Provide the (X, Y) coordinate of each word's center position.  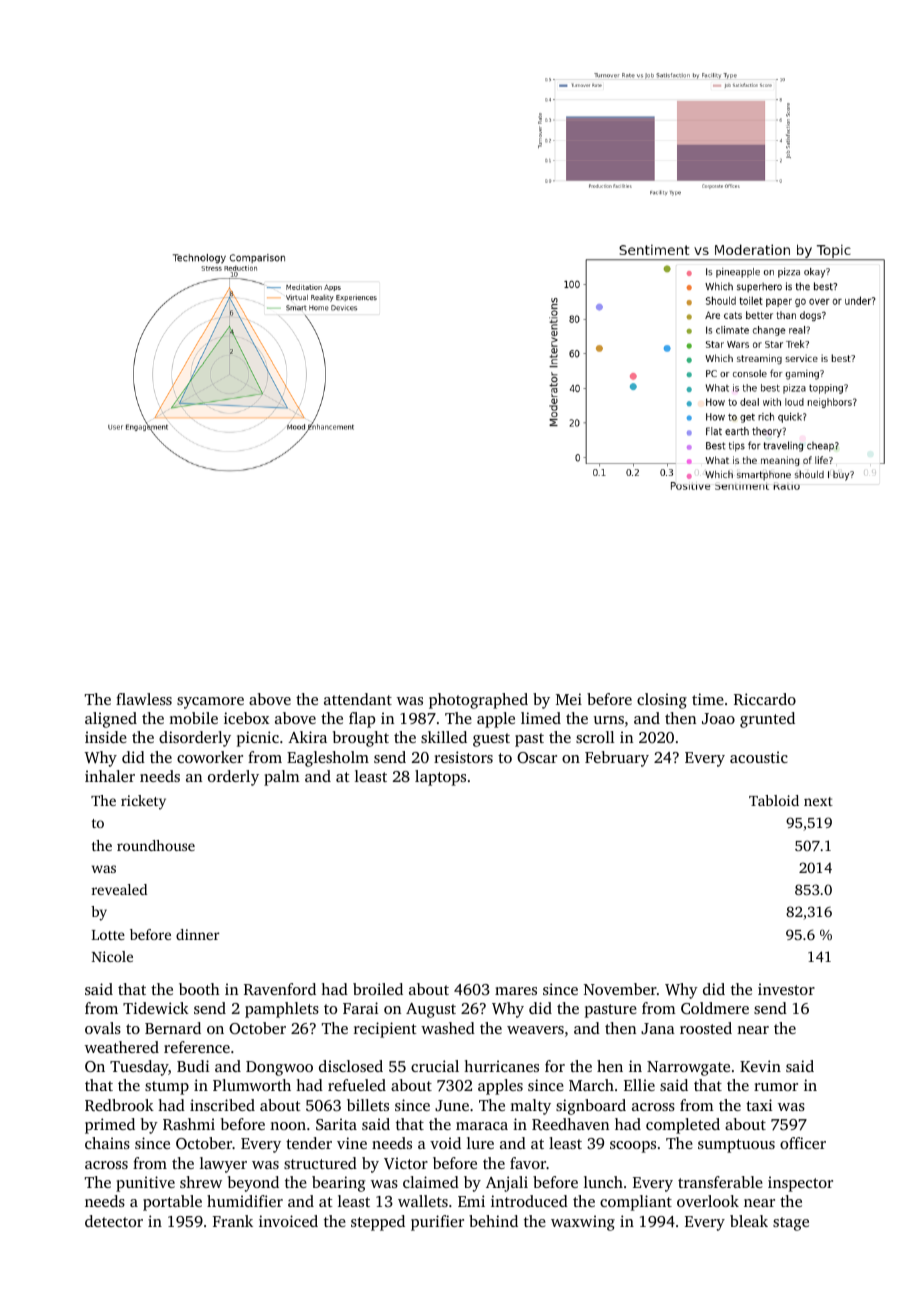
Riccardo (765, 699)
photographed (478, 701)
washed (448, 1028)
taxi (759, 1105)
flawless (144, 699)
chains (107, 1143)
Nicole (112, 956)
